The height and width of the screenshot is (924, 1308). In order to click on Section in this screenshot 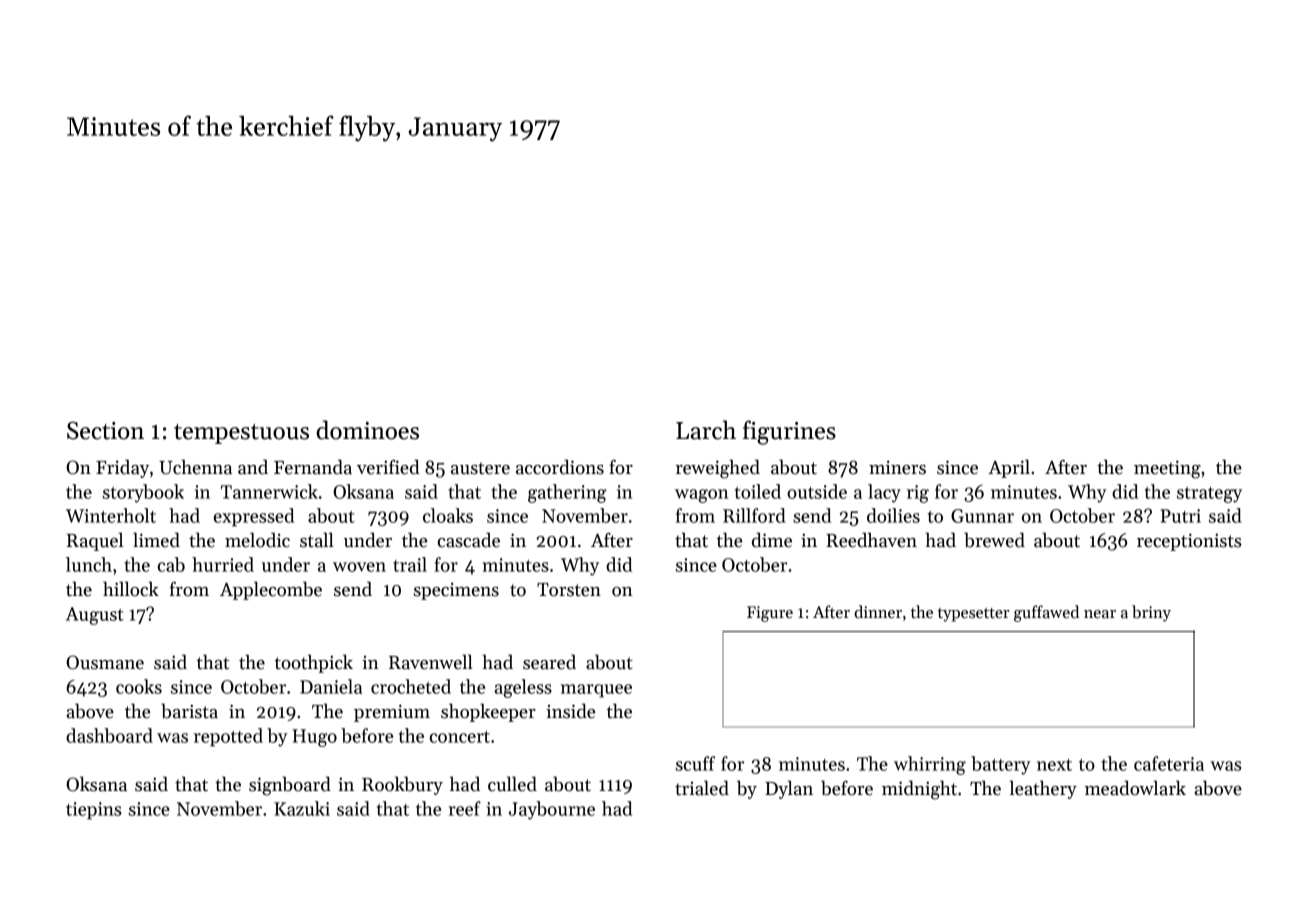, I will do `click(105, 430)`.
